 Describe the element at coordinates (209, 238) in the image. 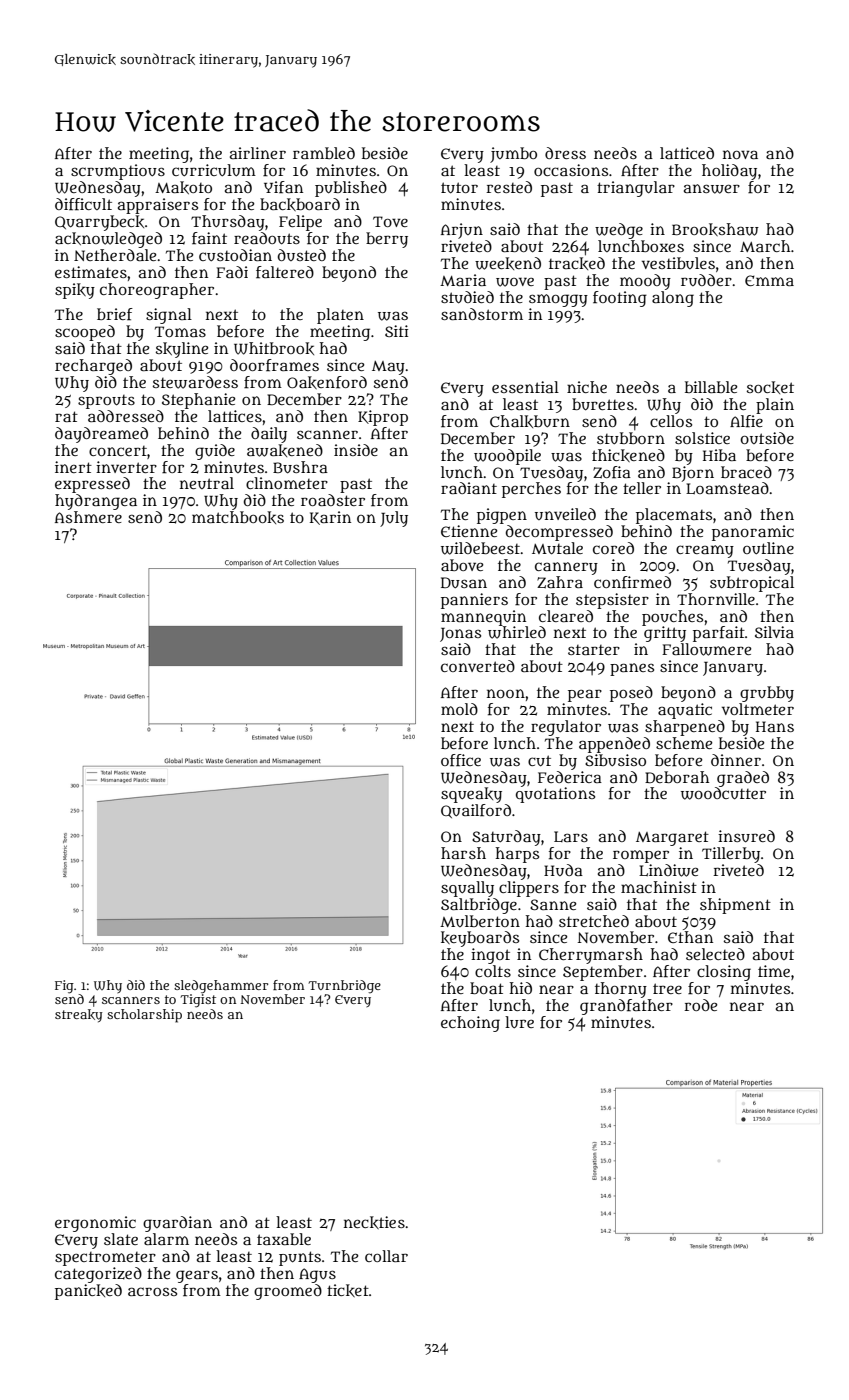

I see `faint` at that location.
